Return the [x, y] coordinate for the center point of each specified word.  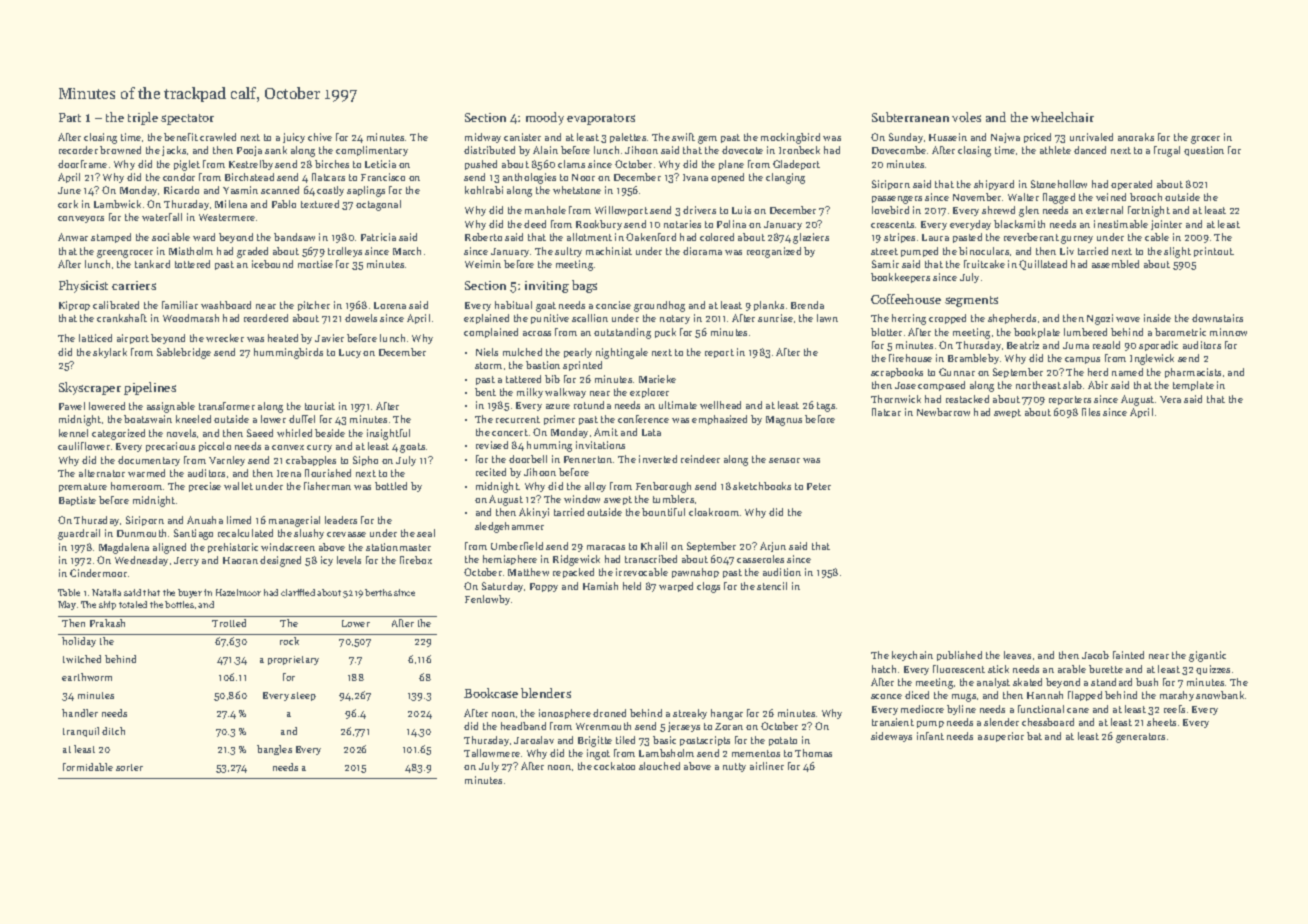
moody [545, 118]
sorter [129, 767]
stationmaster [398, 547]
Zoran [729, 726]
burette [1106, 669]
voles [966, 117]
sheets [1161, 722]
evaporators [601, 119]
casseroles [760, 559]
